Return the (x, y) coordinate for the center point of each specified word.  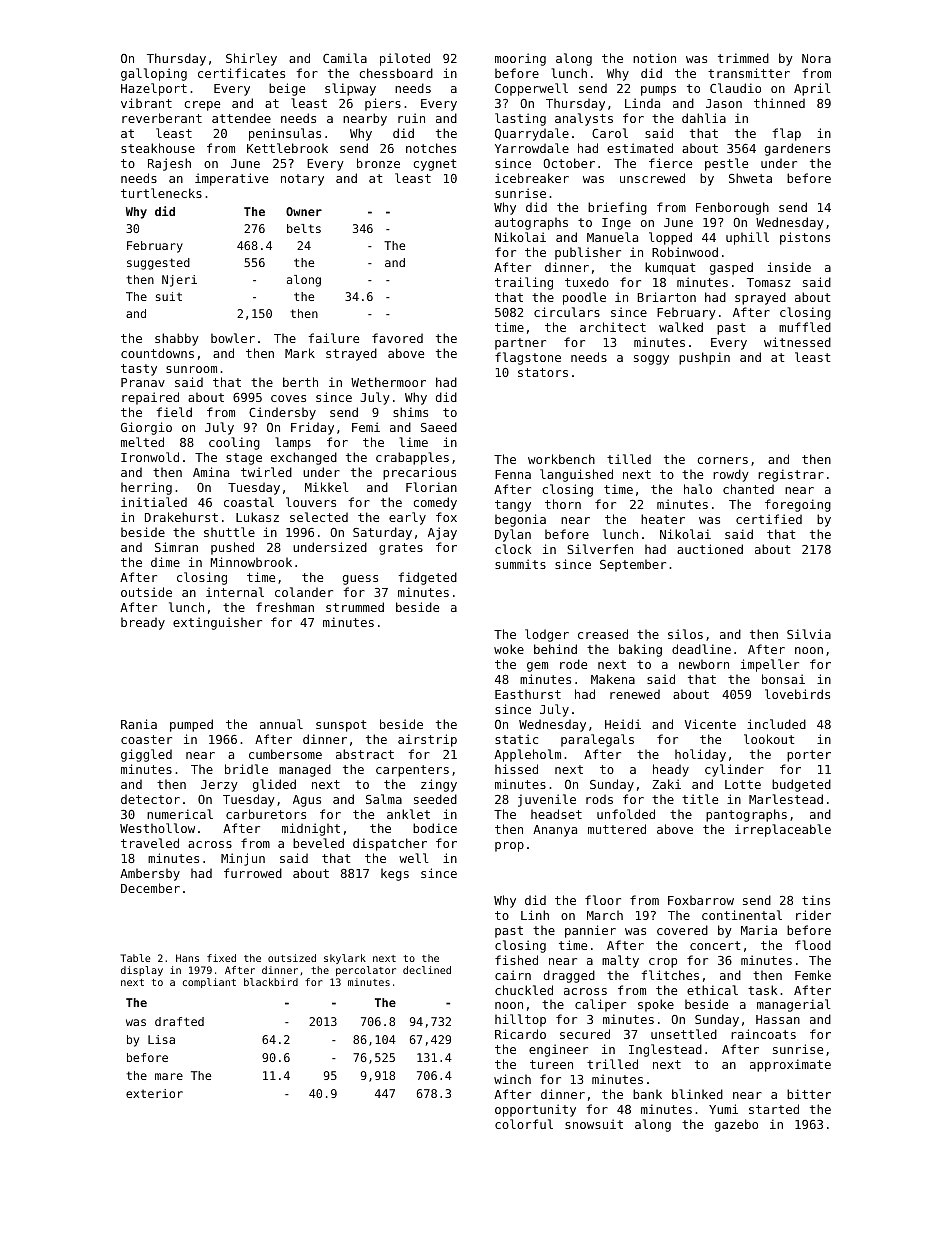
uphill (747, 238)
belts (304, 228)
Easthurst (528, 694)
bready (143, 623)
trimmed (743, 58)
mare (169, 1076)
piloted (405, 59)
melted (142, 442)
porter (809, 756)
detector (150, 799)
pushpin (704, 358)
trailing (524, 283)
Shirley (251, 59)
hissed (516, 769)
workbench (561, 459)
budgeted (801, 785)
